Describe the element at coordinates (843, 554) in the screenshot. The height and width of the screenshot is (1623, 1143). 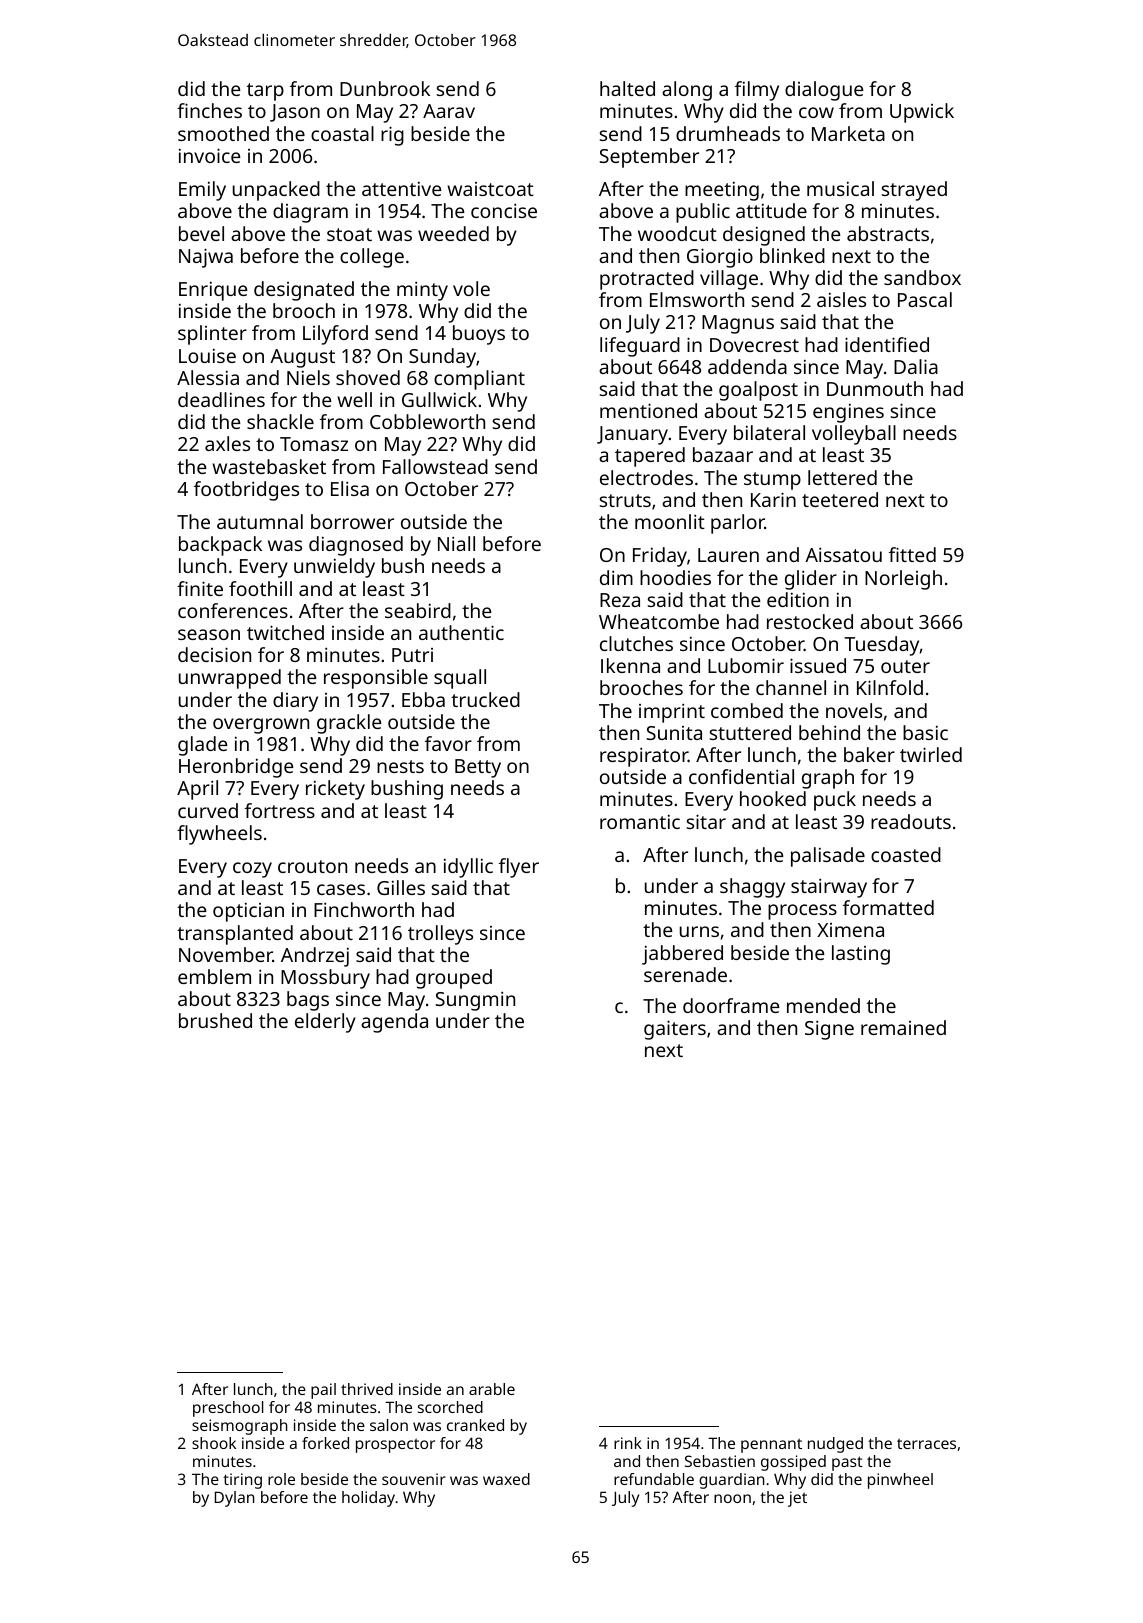
I see `Aissatou` at that location.
